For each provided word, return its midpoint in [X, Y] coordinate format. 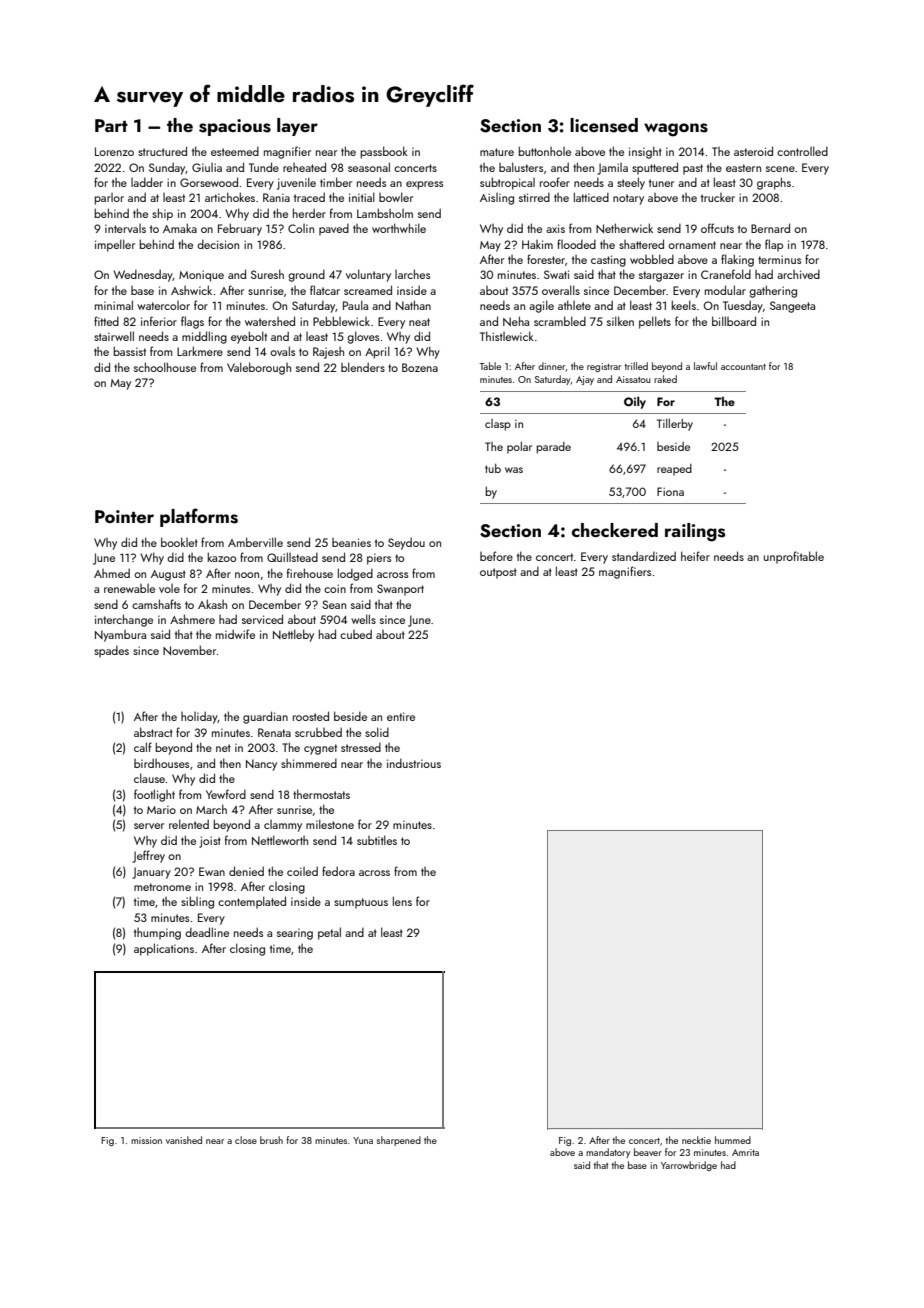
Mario [161, 809]
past [693, 169]
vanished [184, 1140]
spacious [235, 127]
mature [497, 152]
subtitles [377, 840]
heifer [695, 556]
